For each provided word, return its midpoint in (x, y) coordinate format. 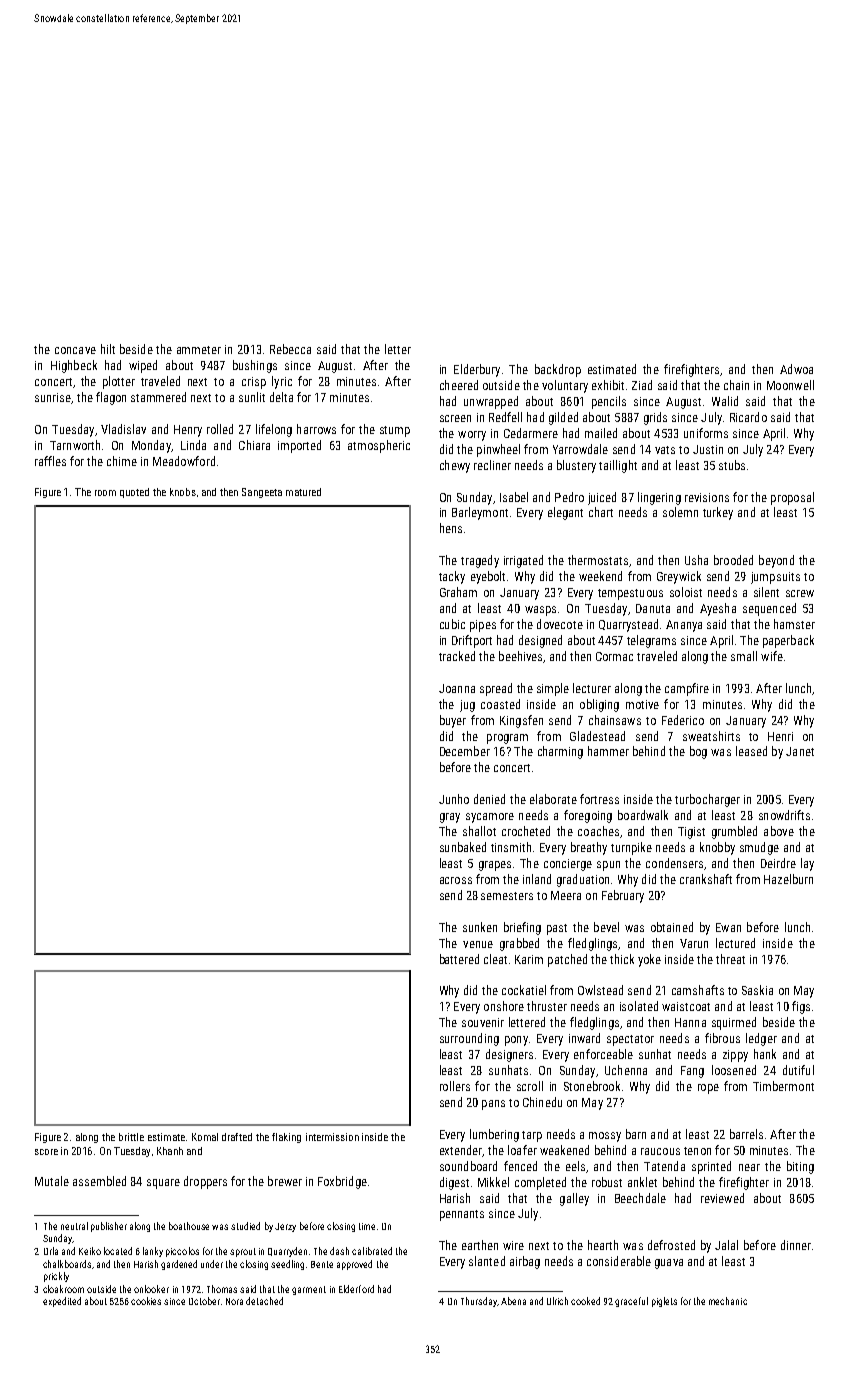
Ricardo (748, 417)
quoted (134, 493)
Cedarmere (531, 433)
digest (454, 1183)
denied (489, 799)
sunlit (252, 397)
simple (553, 689)
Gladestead (597, 736)
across (456, 880)
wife (772, 656)
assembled (99, 1181)
